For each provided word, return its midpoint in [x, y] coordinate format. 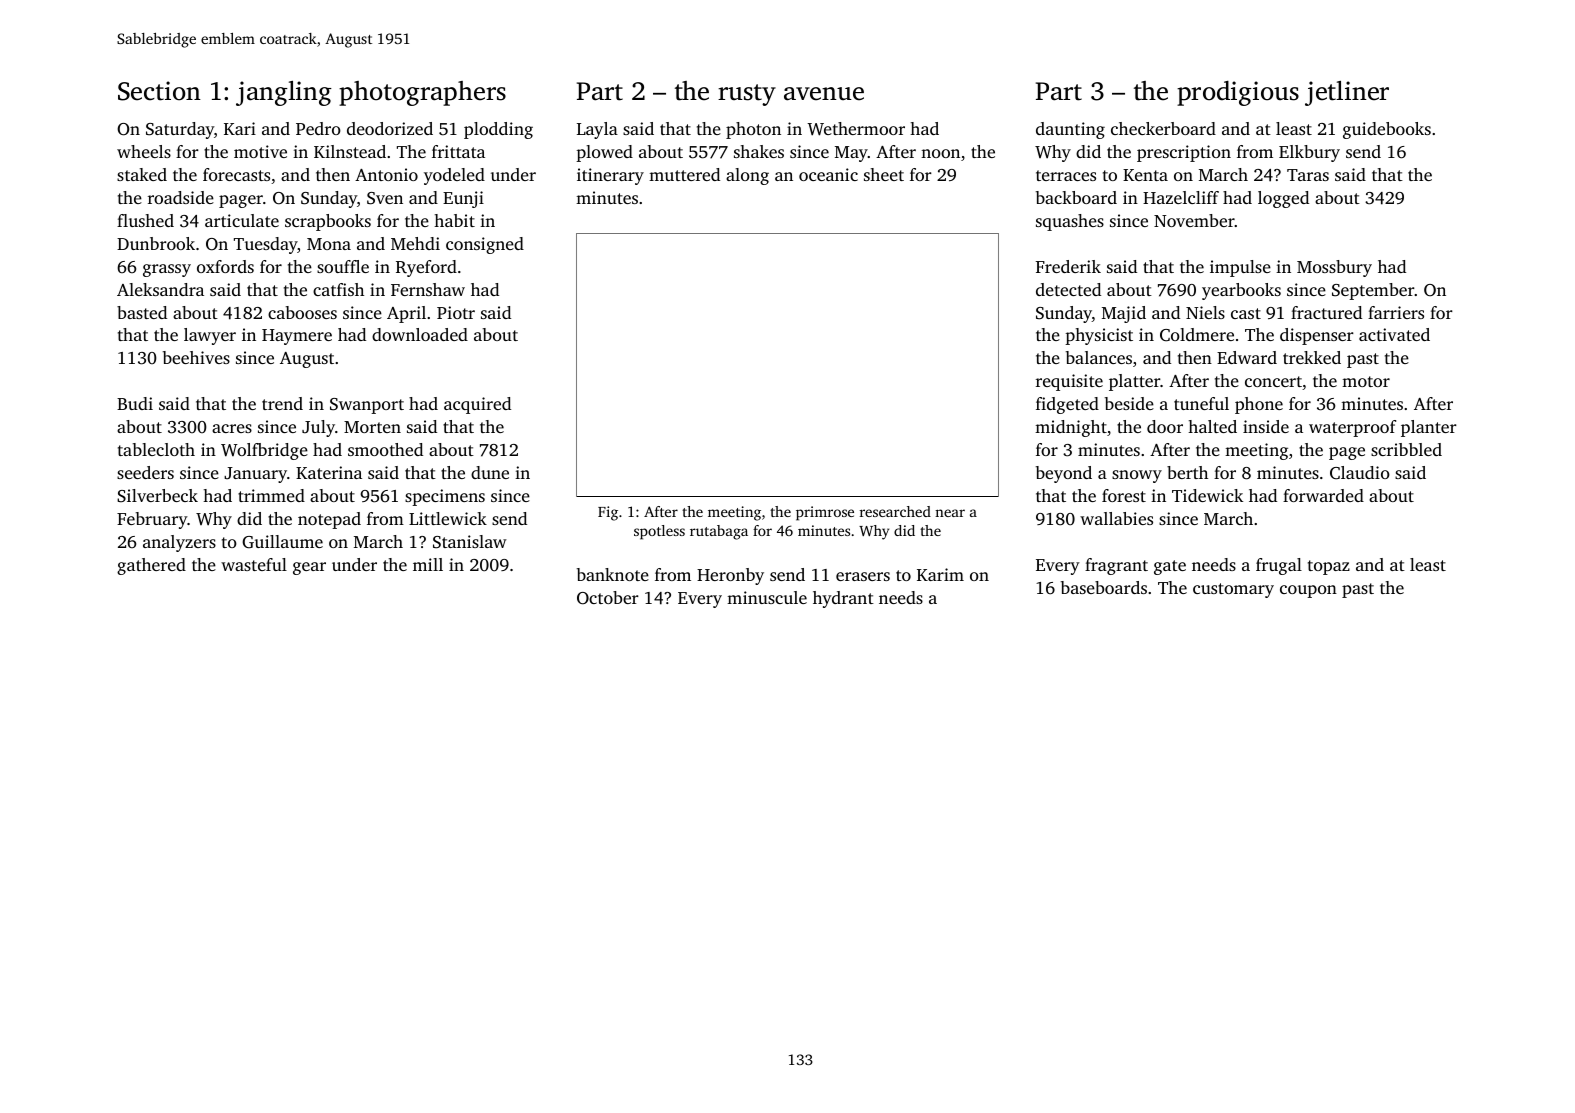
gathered [151, 566]
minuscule [767, 597]
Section [159, 91]
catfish [338, 289]
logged [1283, 199]
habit [454, 220]
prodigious [1238, 93]
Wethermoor [856, 129]
